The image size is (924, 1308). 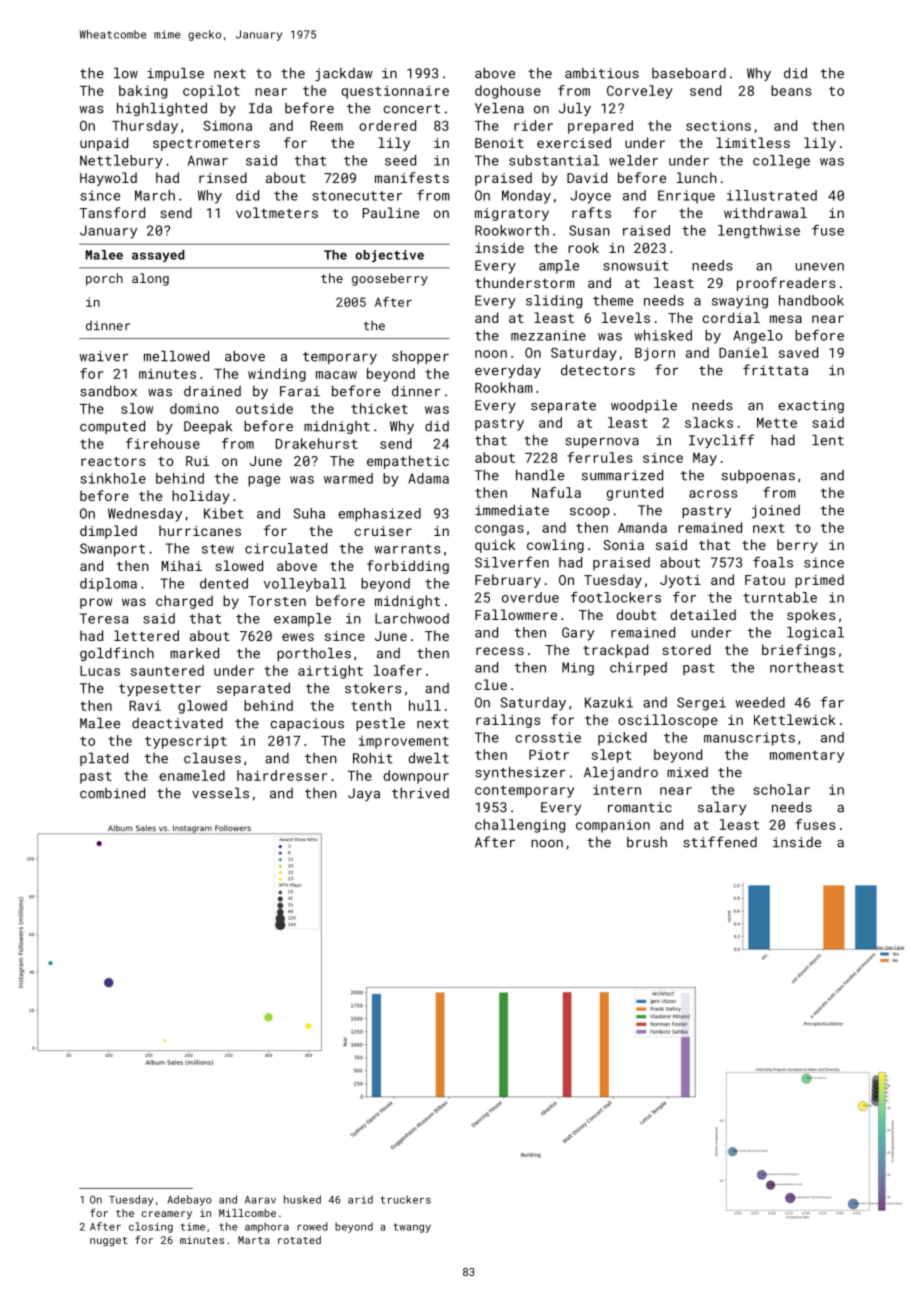 I want to click on beans, so click(x=791, y=90).
